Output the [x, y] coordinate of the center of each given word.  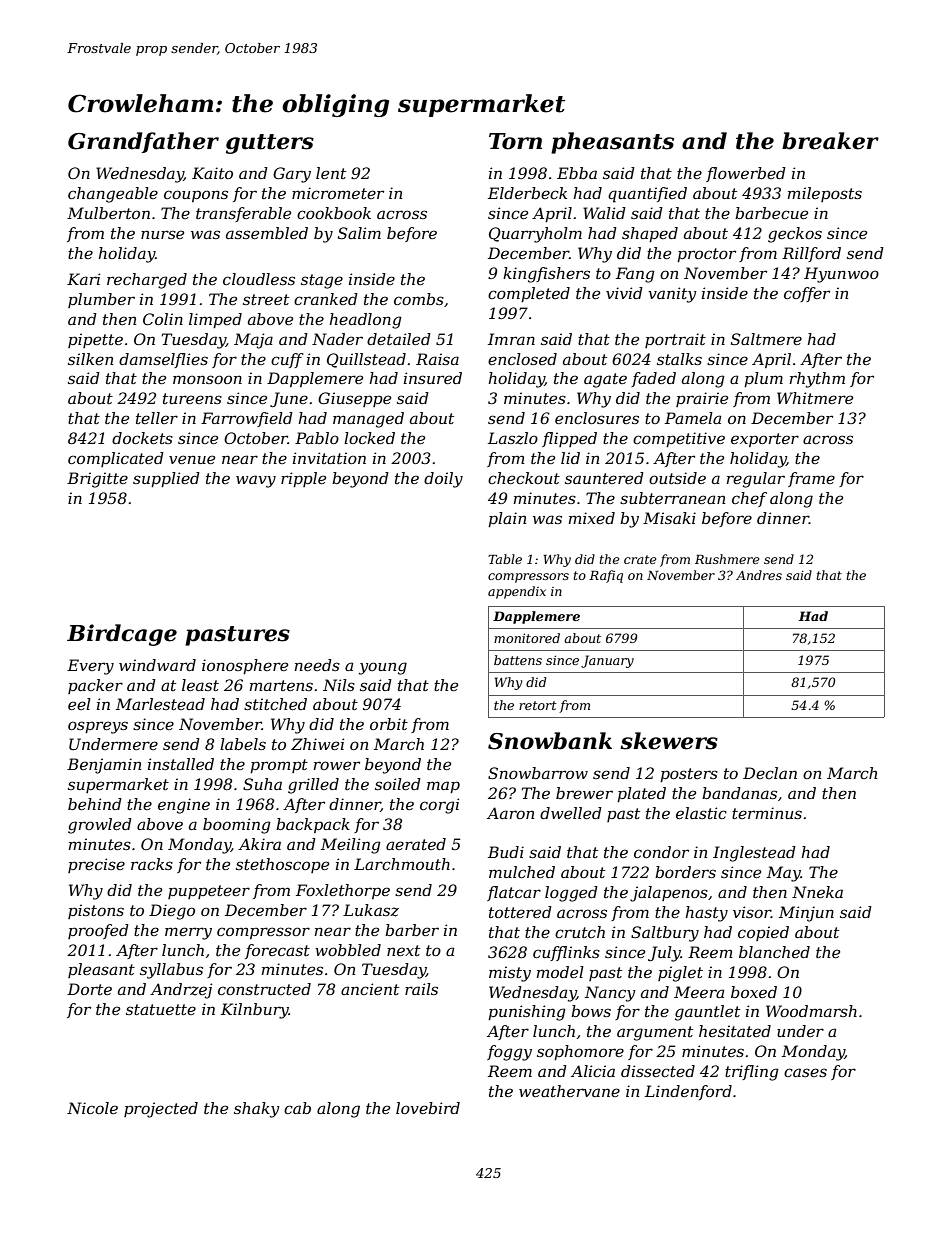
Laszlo [513, 438]
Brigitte [97, 480]
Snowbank [550, 741]
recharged [147, 281]
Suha [262, 784]
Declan [770, 773]
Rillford [811, 254]
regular [756, 480]
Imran [511, 339]
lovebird [428, 1108]
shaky [257, 1110]
